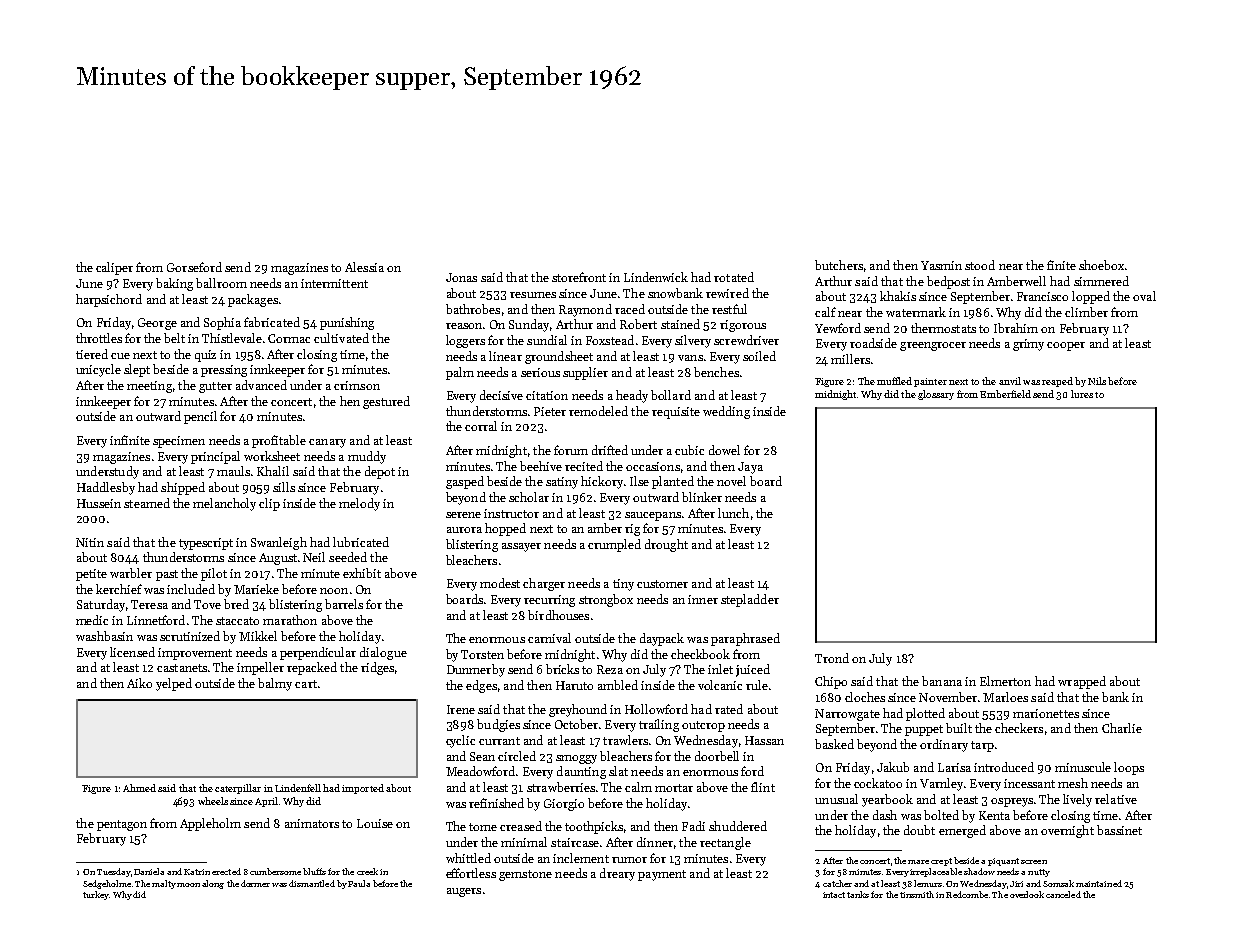 The height and width of the screenshot is (952, 1233). What do you see at coordinates (743, 326) in the screenshot?
I see `rigorous` at bounding box center [743, 326].
